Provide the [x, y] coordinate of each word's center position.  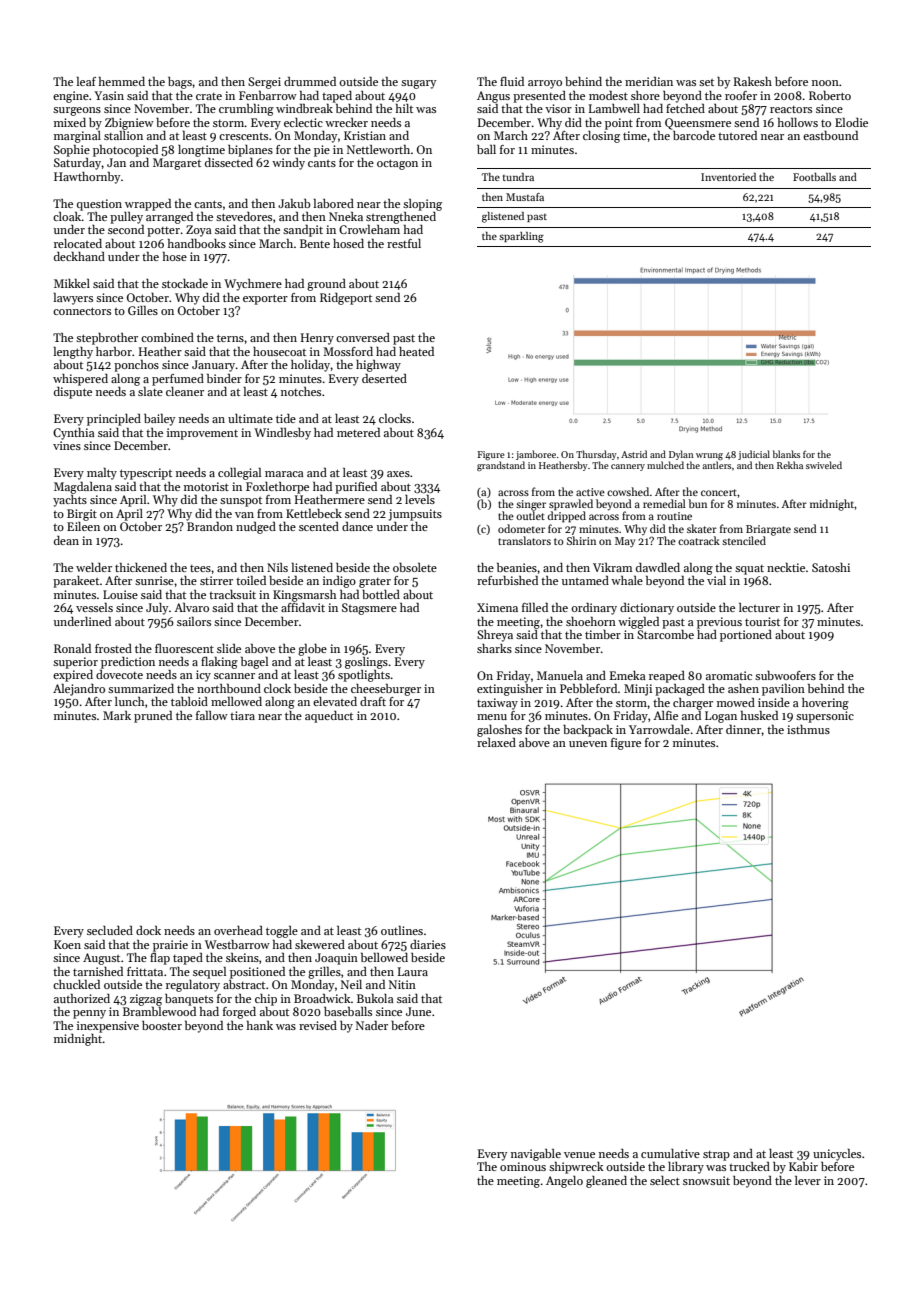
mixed [70, 122]
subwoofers [785, 675]
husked [759, 715]
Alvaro [191, 607]
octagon [397, 164]
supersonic [825, 717]
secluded [110, 930]
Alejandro [79, 690]
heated [416, 351]
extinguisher [510, 690]
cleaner [185, 391]
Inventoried [728, 177]
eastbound [830, 135]
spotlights [364, 676]
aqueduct [329, 717]
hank [260, 1025]
